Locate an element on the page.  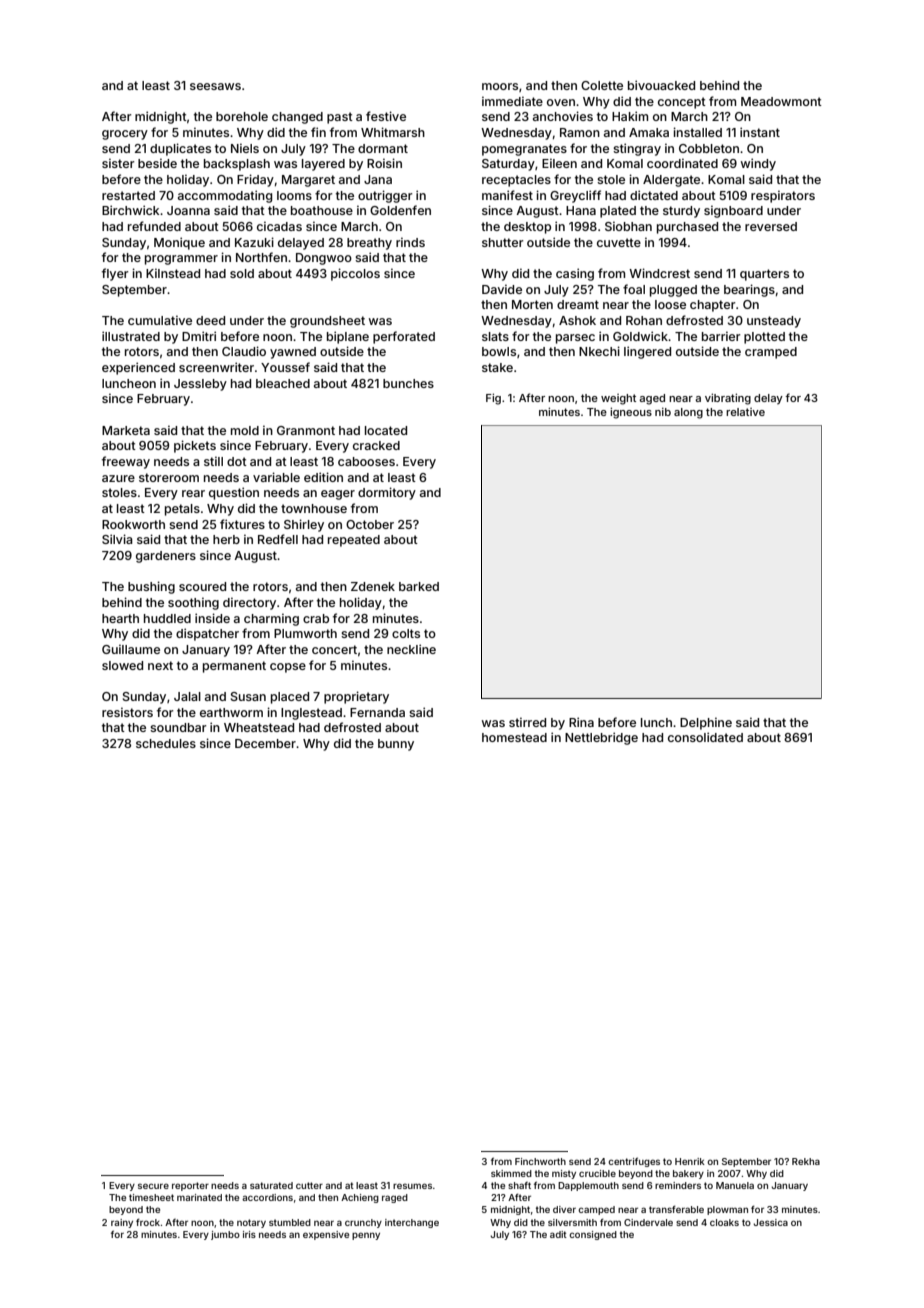
seesaws is located at coordinates (215, 86).
